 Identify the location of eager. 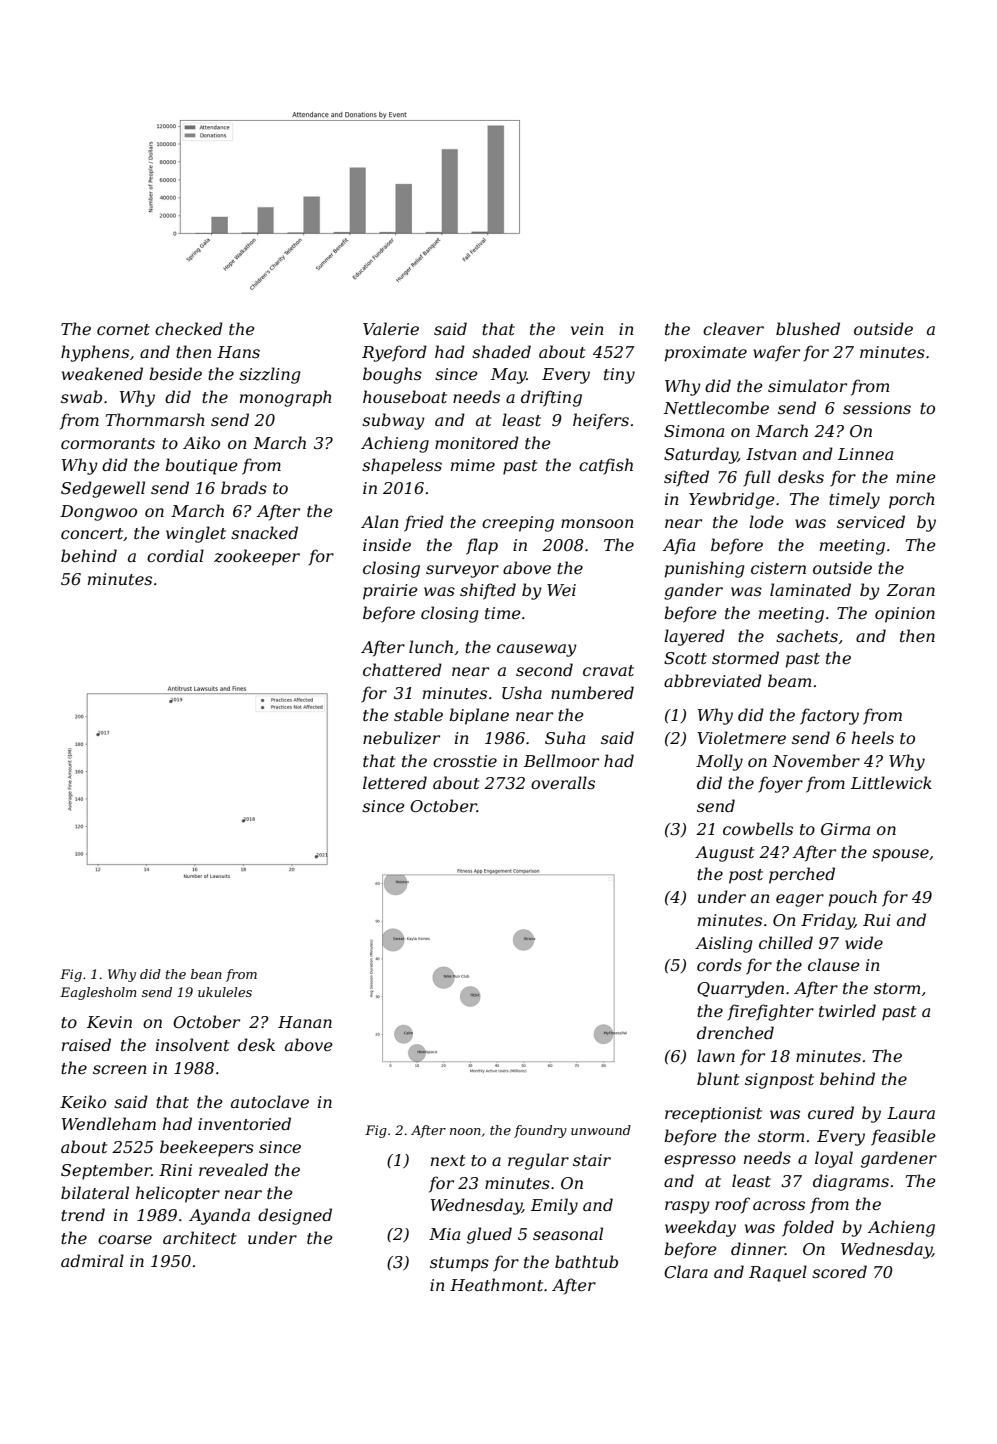
(800, 900).
